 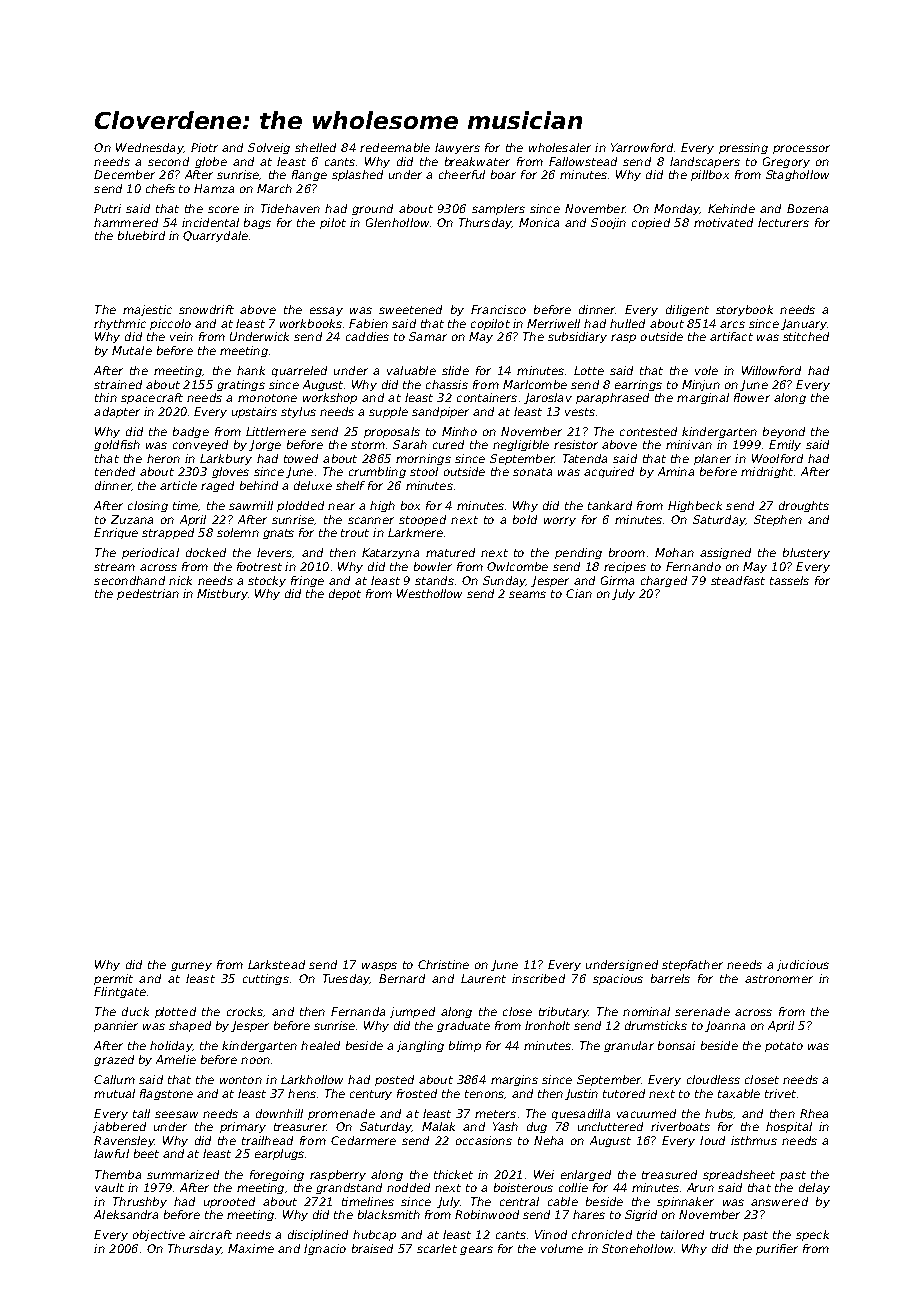 I want to click on marginal, so click(x=703, y=398).
